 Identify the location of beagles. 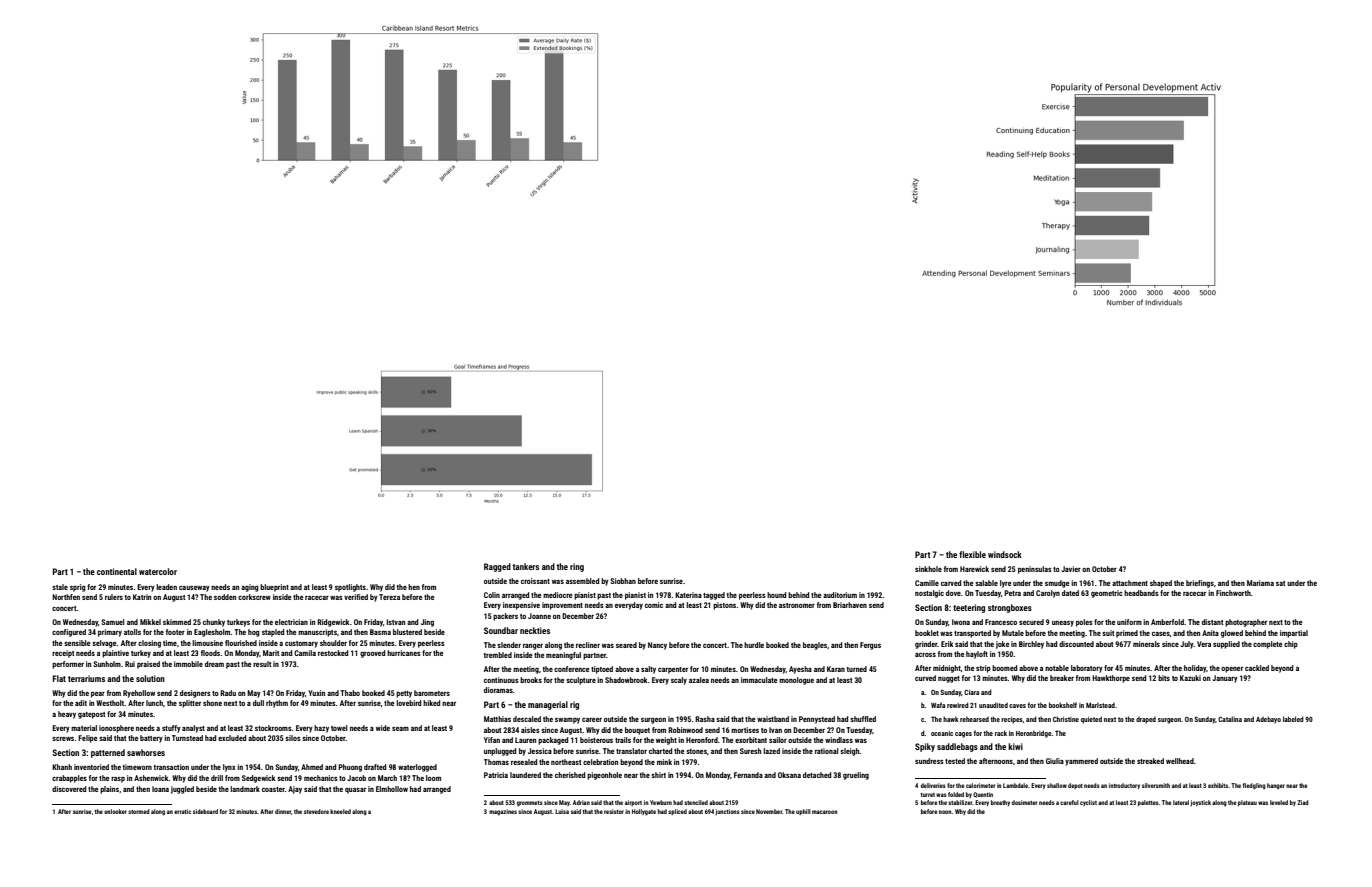
(815, 646).
